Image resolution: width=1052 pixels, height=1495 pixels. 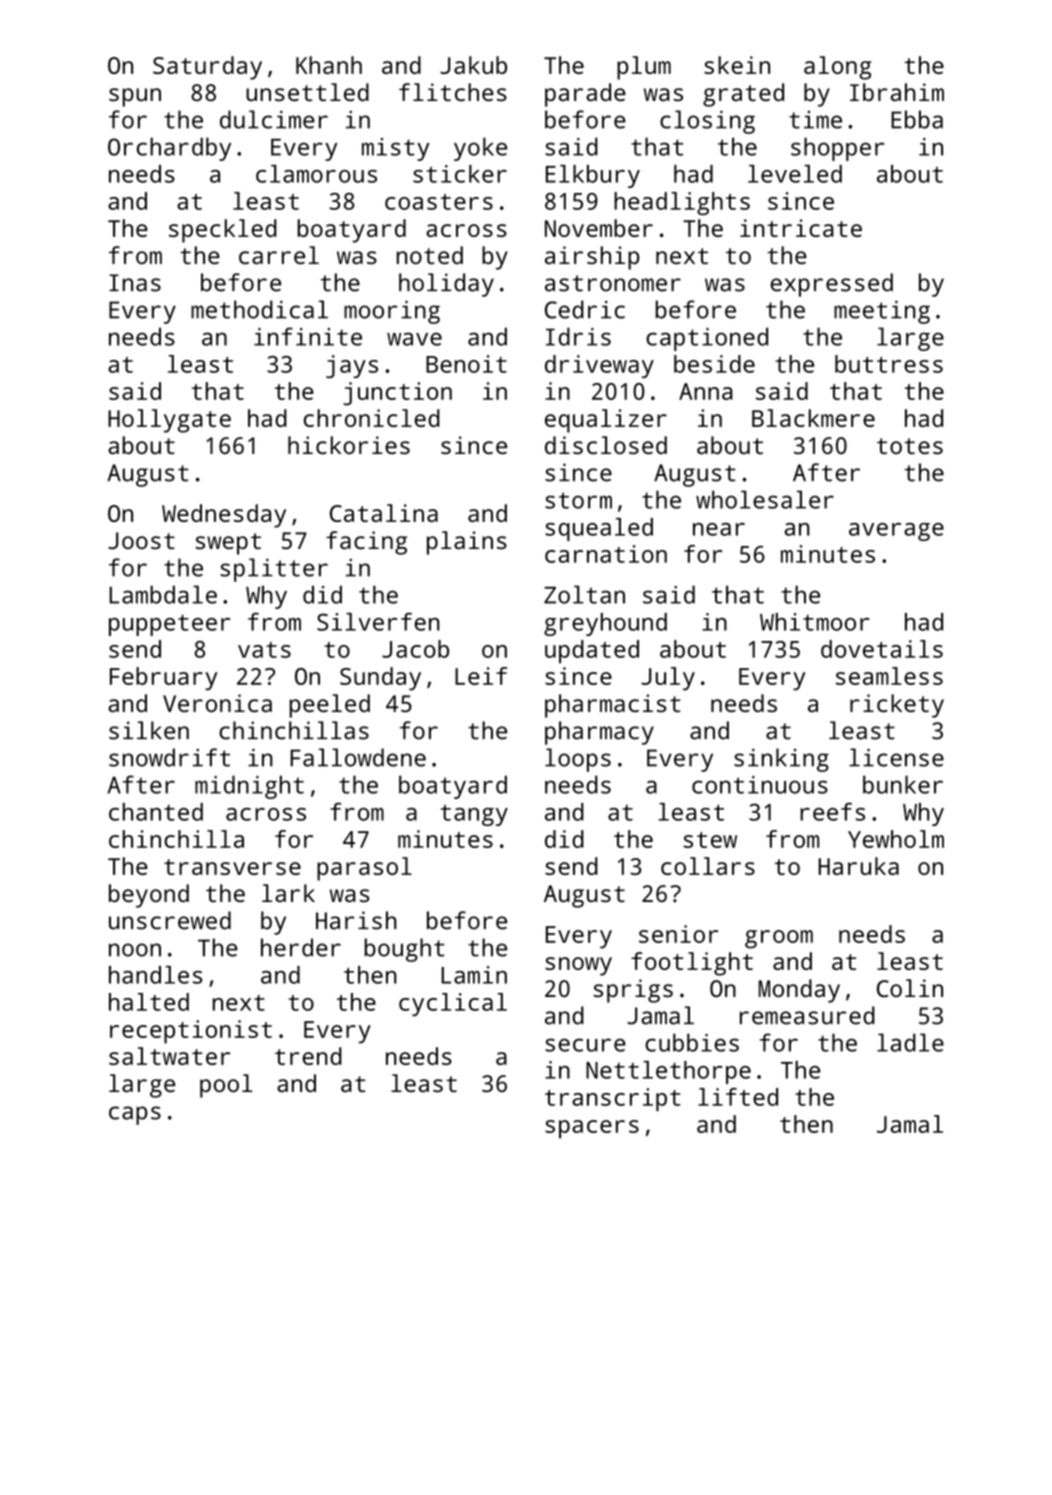 What do you see at coordinates (737, 65) in the image?
I see `skein` at bounding box center [737, 65].
